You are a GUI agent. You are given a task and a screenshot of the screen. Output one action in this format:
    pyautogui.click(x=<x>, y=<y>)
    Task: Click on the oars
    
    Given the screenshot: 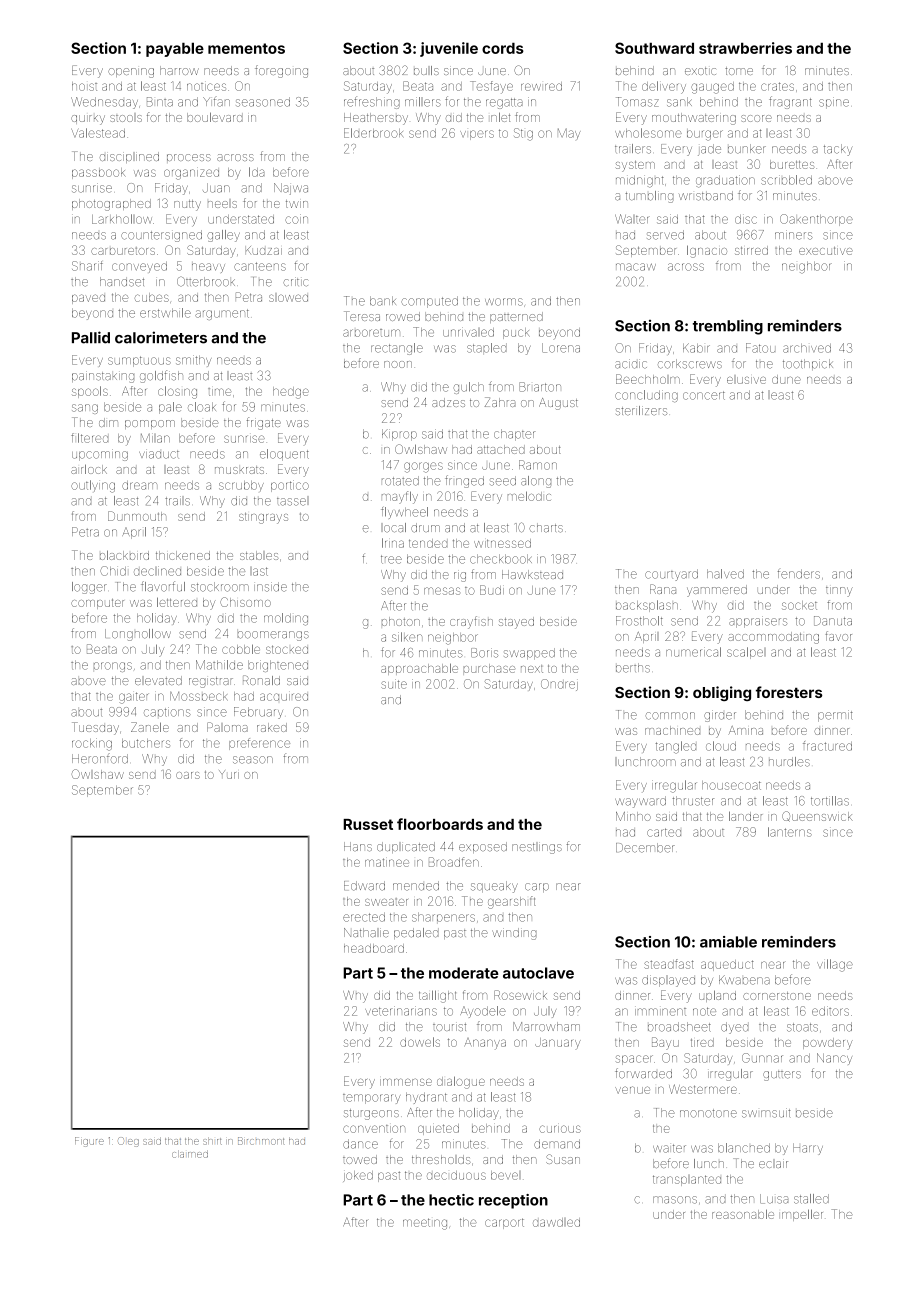 What is the action you would take?
    pyautogui.click(x=188, y=775)
